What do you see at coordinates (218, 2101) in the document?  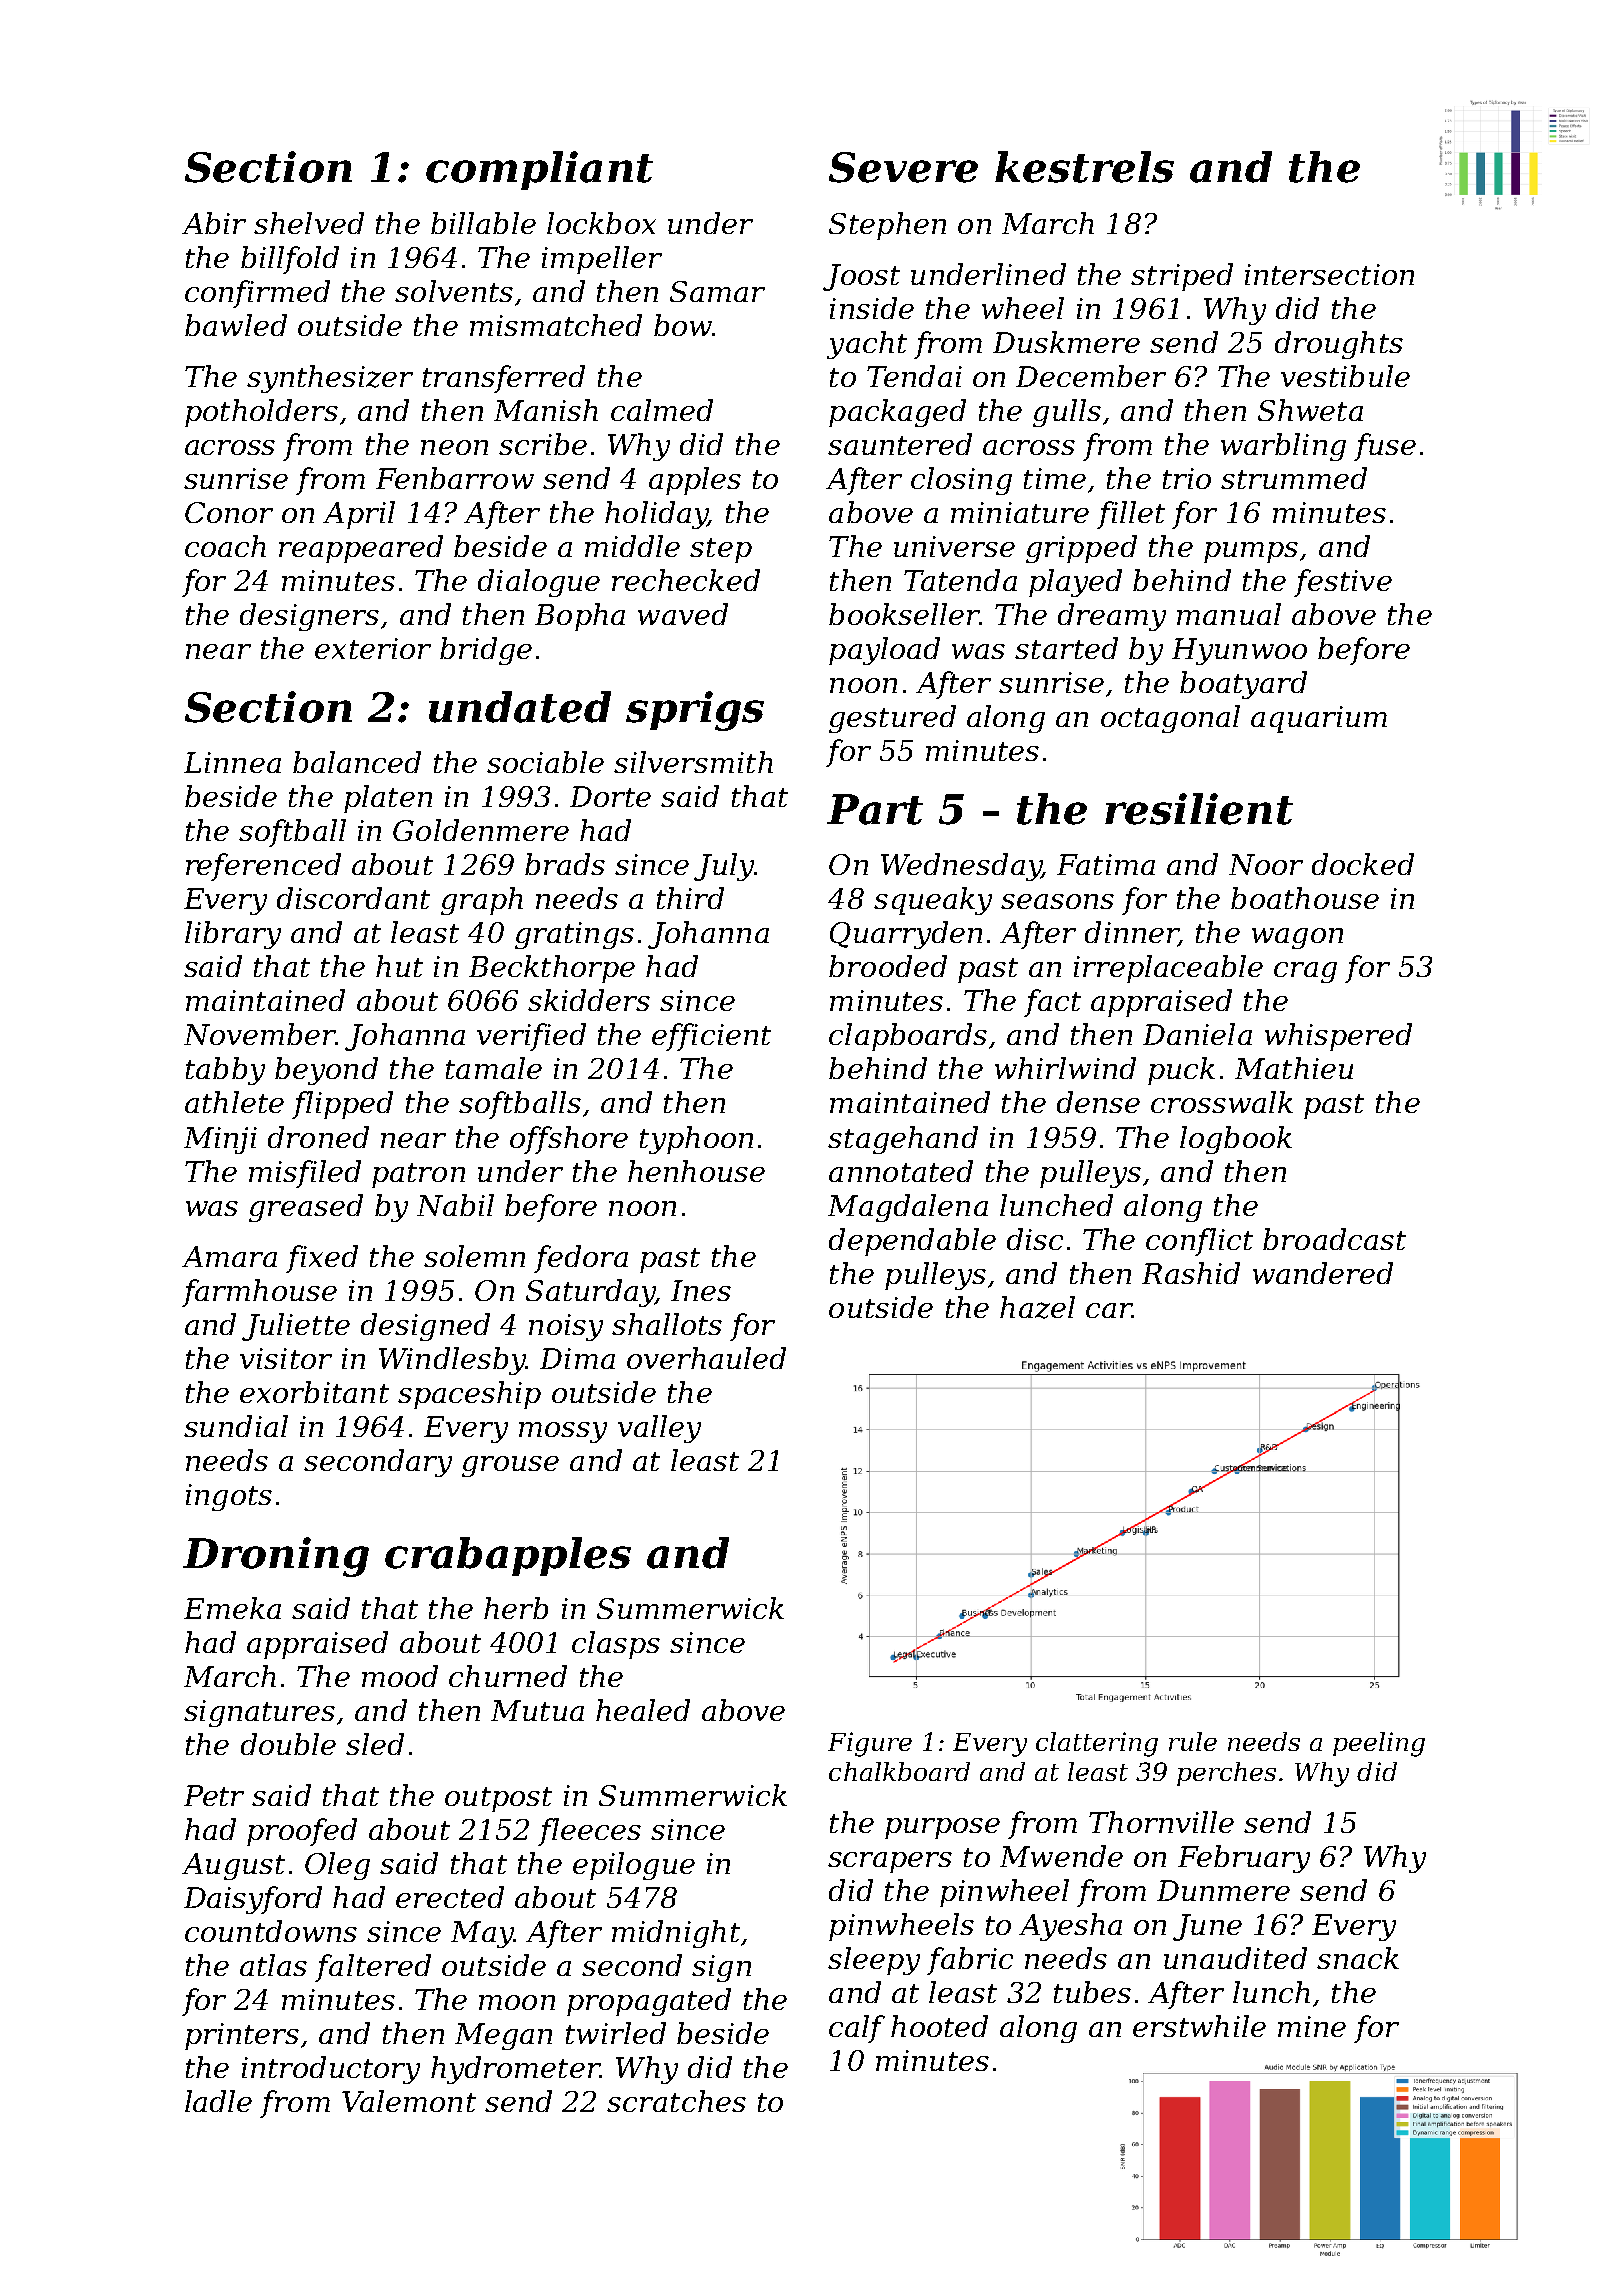 I see `ladle` at bounding box center [218, 2101].
